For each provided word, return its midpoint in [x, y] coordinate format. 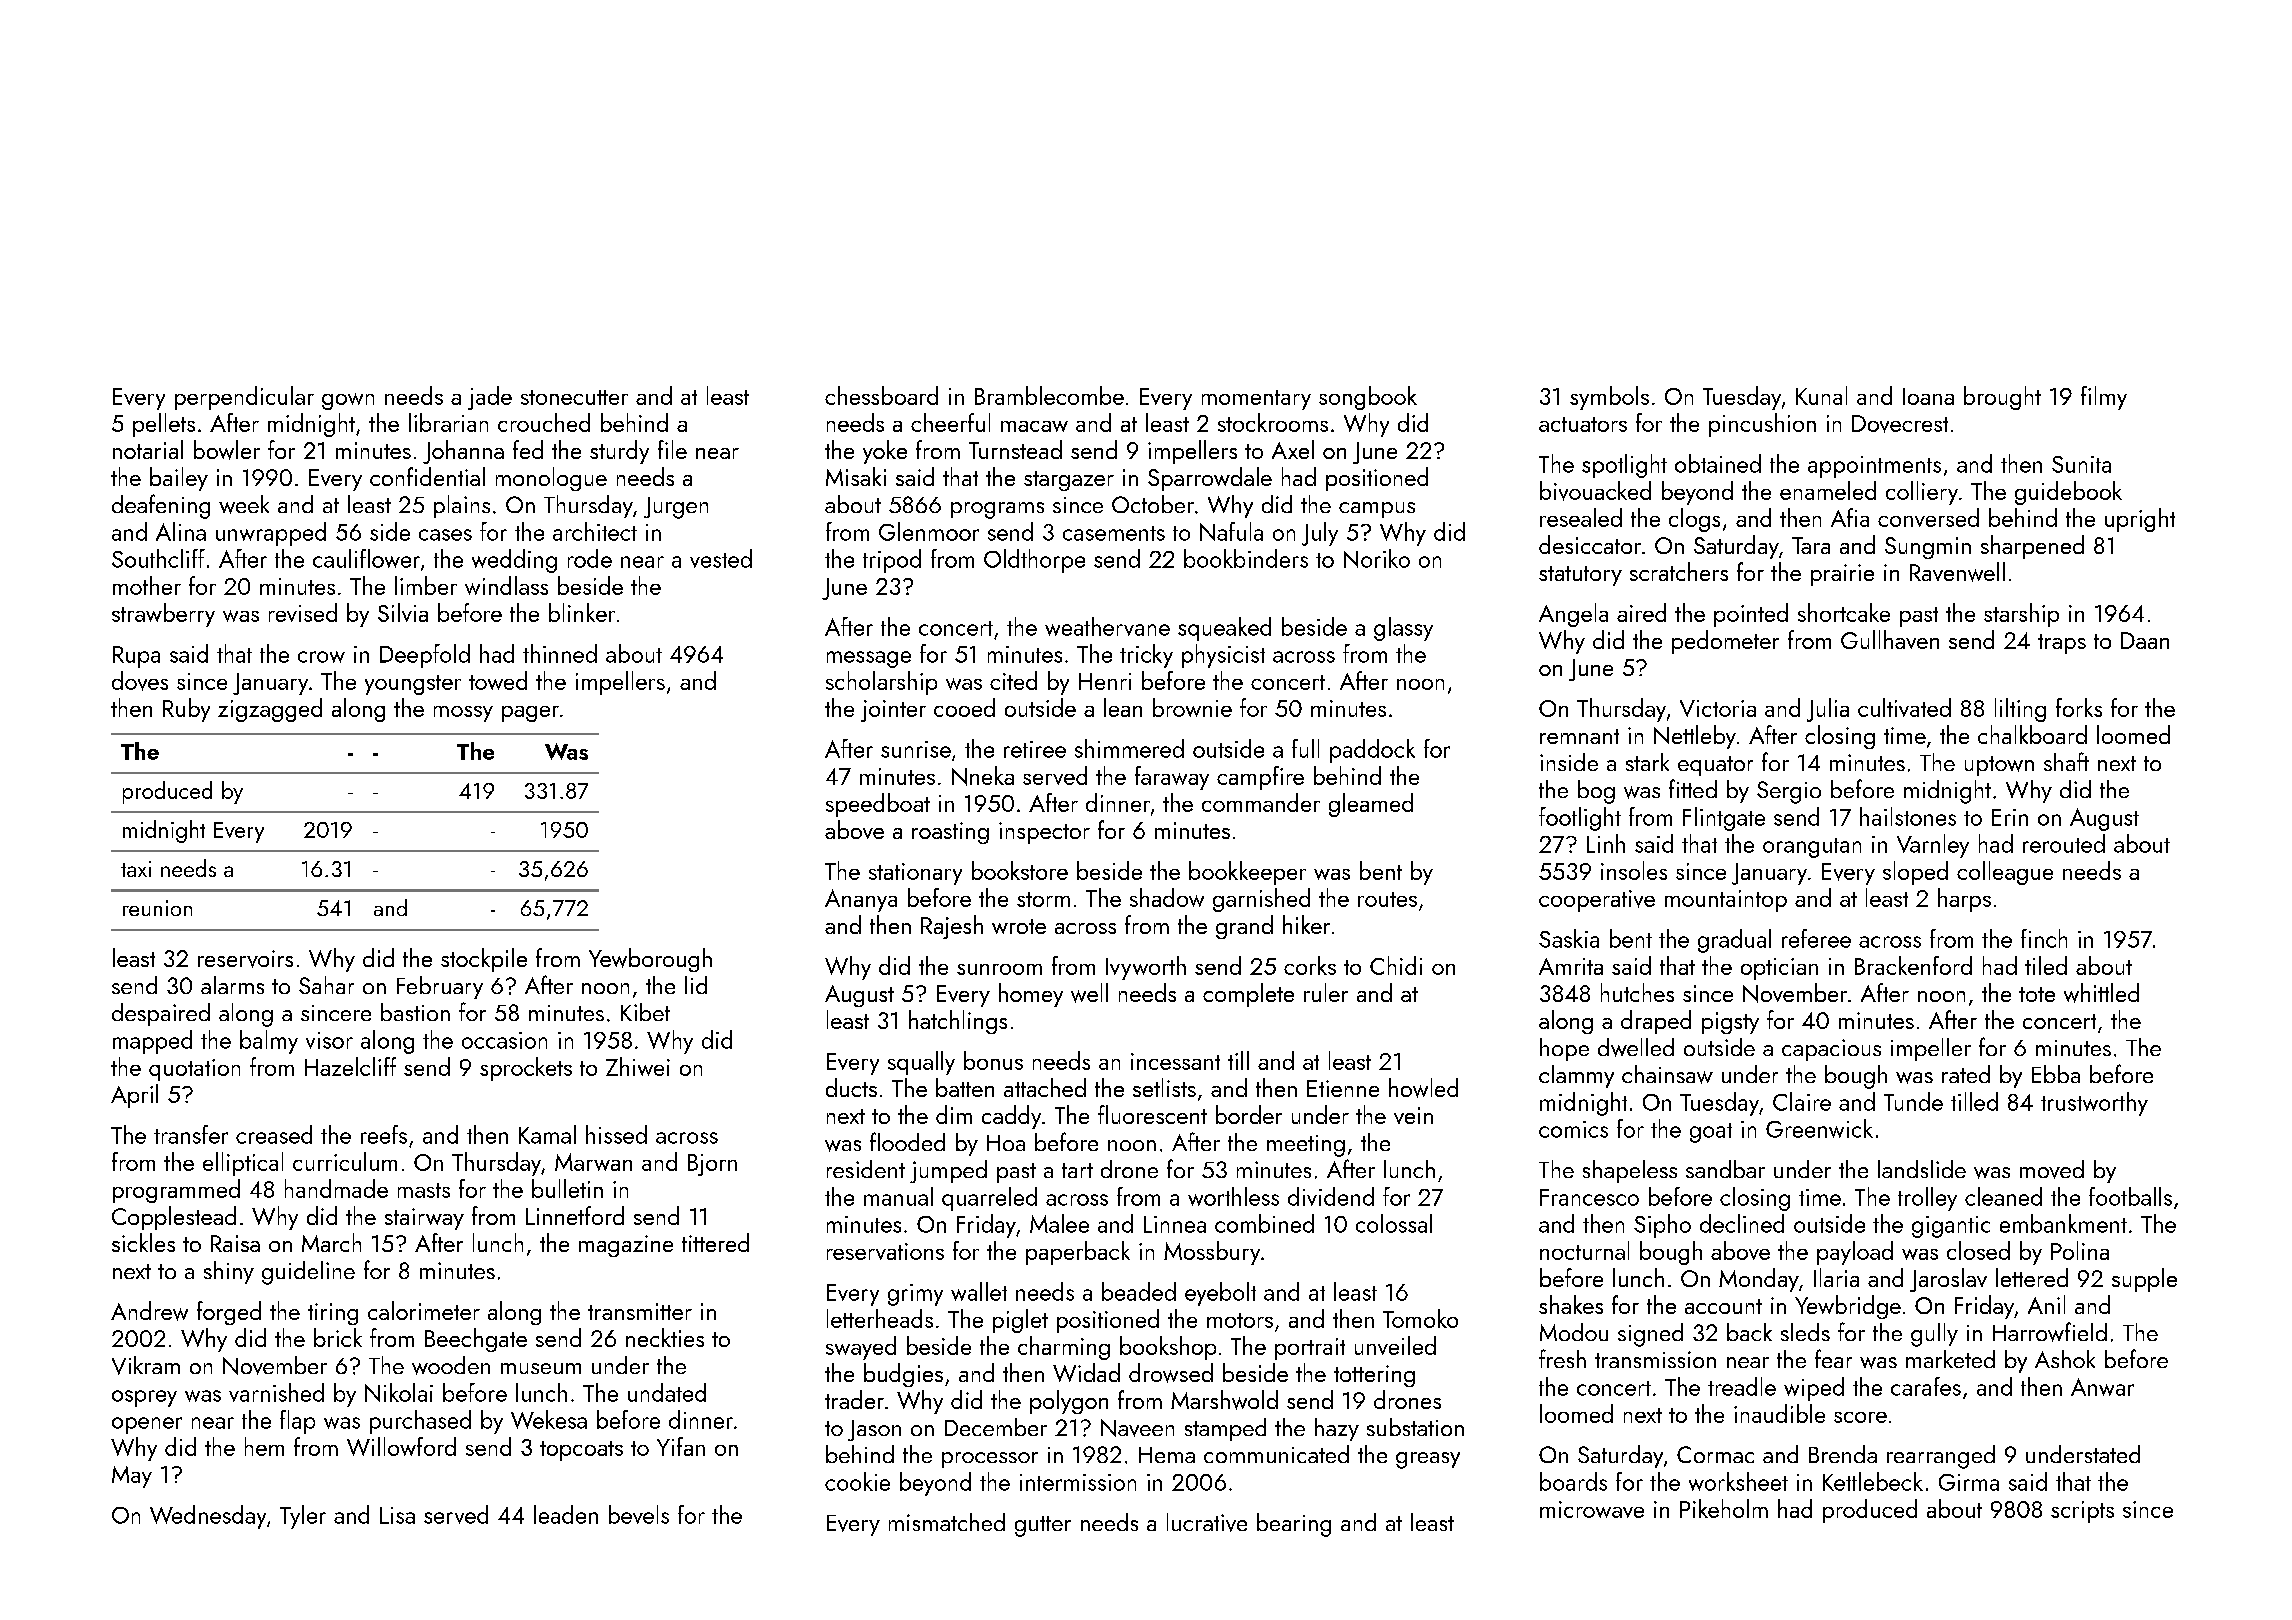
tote [2037, 994]
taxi [136, 869]
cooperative [1597, 901]
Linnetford [575, 1215]
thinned [560, 653]
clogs [1694, 520]
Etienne [1343, 1088]
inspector [1044, 833]
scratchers [1679, 571]
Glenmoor [929, 531]
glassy [1403, 629]
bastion [415, 1012]
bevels [639, 1514]
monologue [551, 479]
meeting [1306, 1146]
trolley [1927, 1199]
